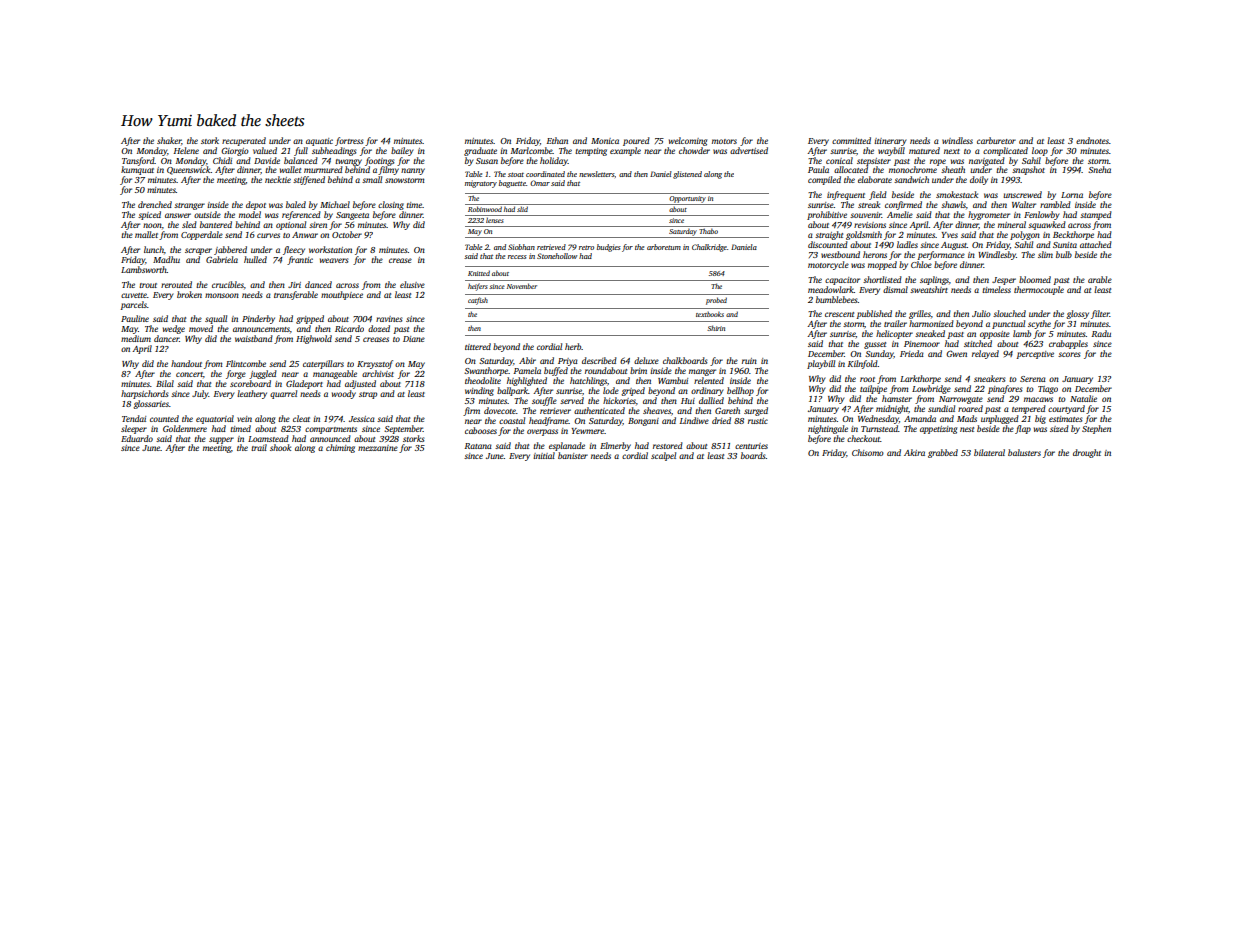  I want to click on Shirin, so click(716, 328).
